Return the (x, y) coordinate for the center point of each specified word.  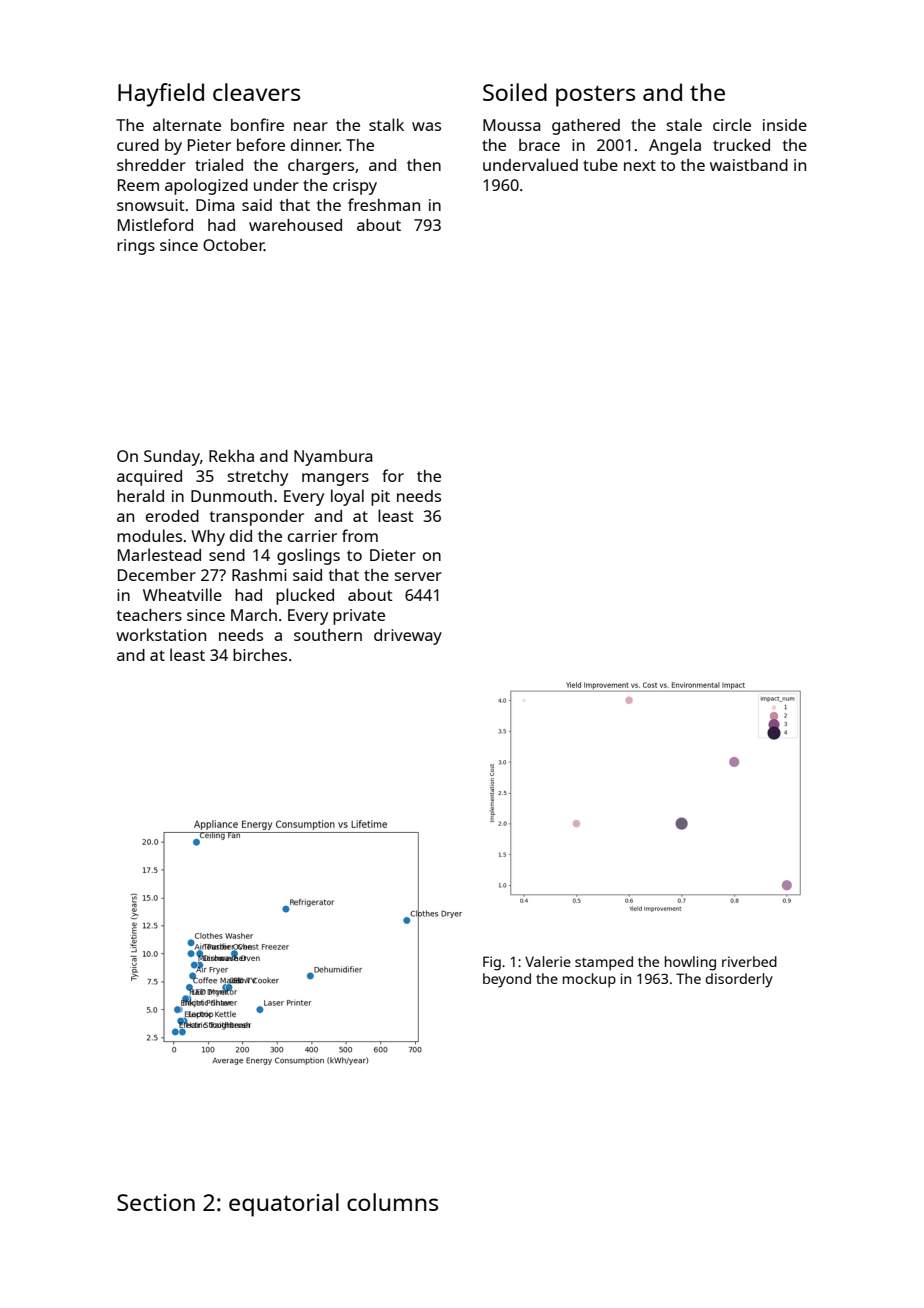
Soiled (515, 92)
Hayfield (161, 95)
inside (785, 125)
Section (156, 1202)
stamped (604, 963)
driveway (408, 637)
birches (260, 655)
